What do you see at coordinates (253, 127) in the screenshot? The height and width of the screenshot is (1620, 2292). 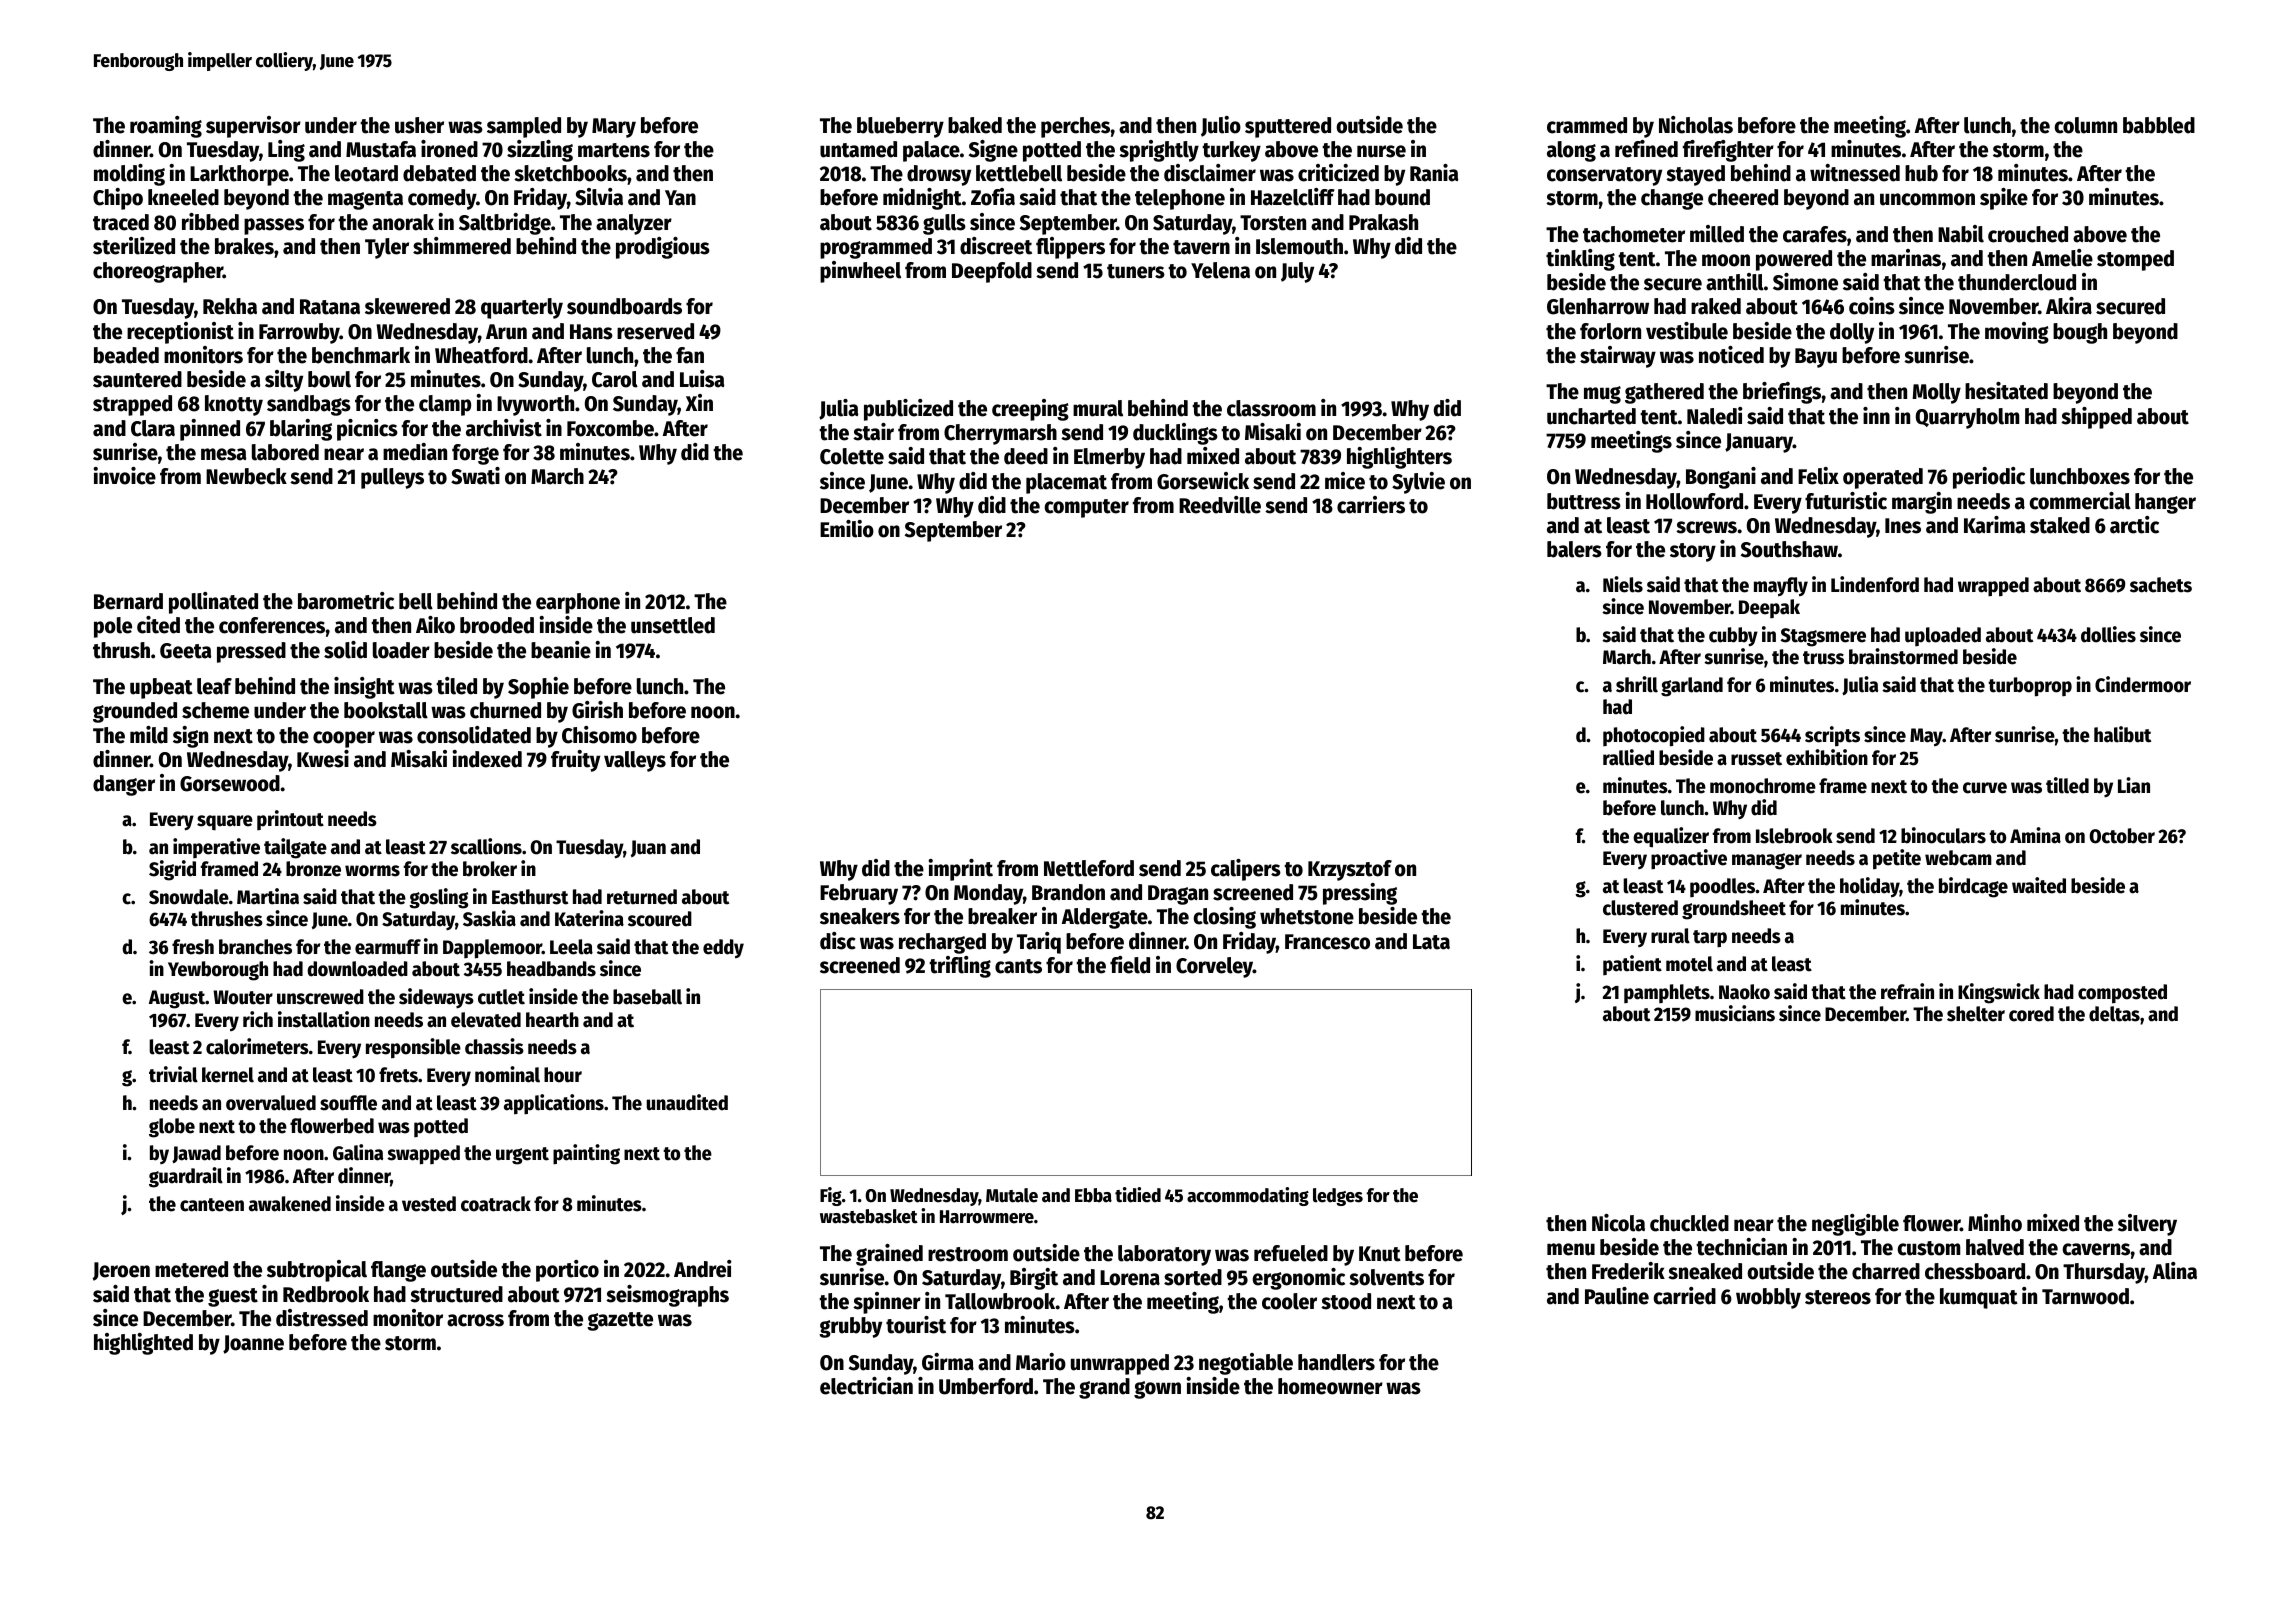 I see `supervisor` at bounding box center [253, 127].
